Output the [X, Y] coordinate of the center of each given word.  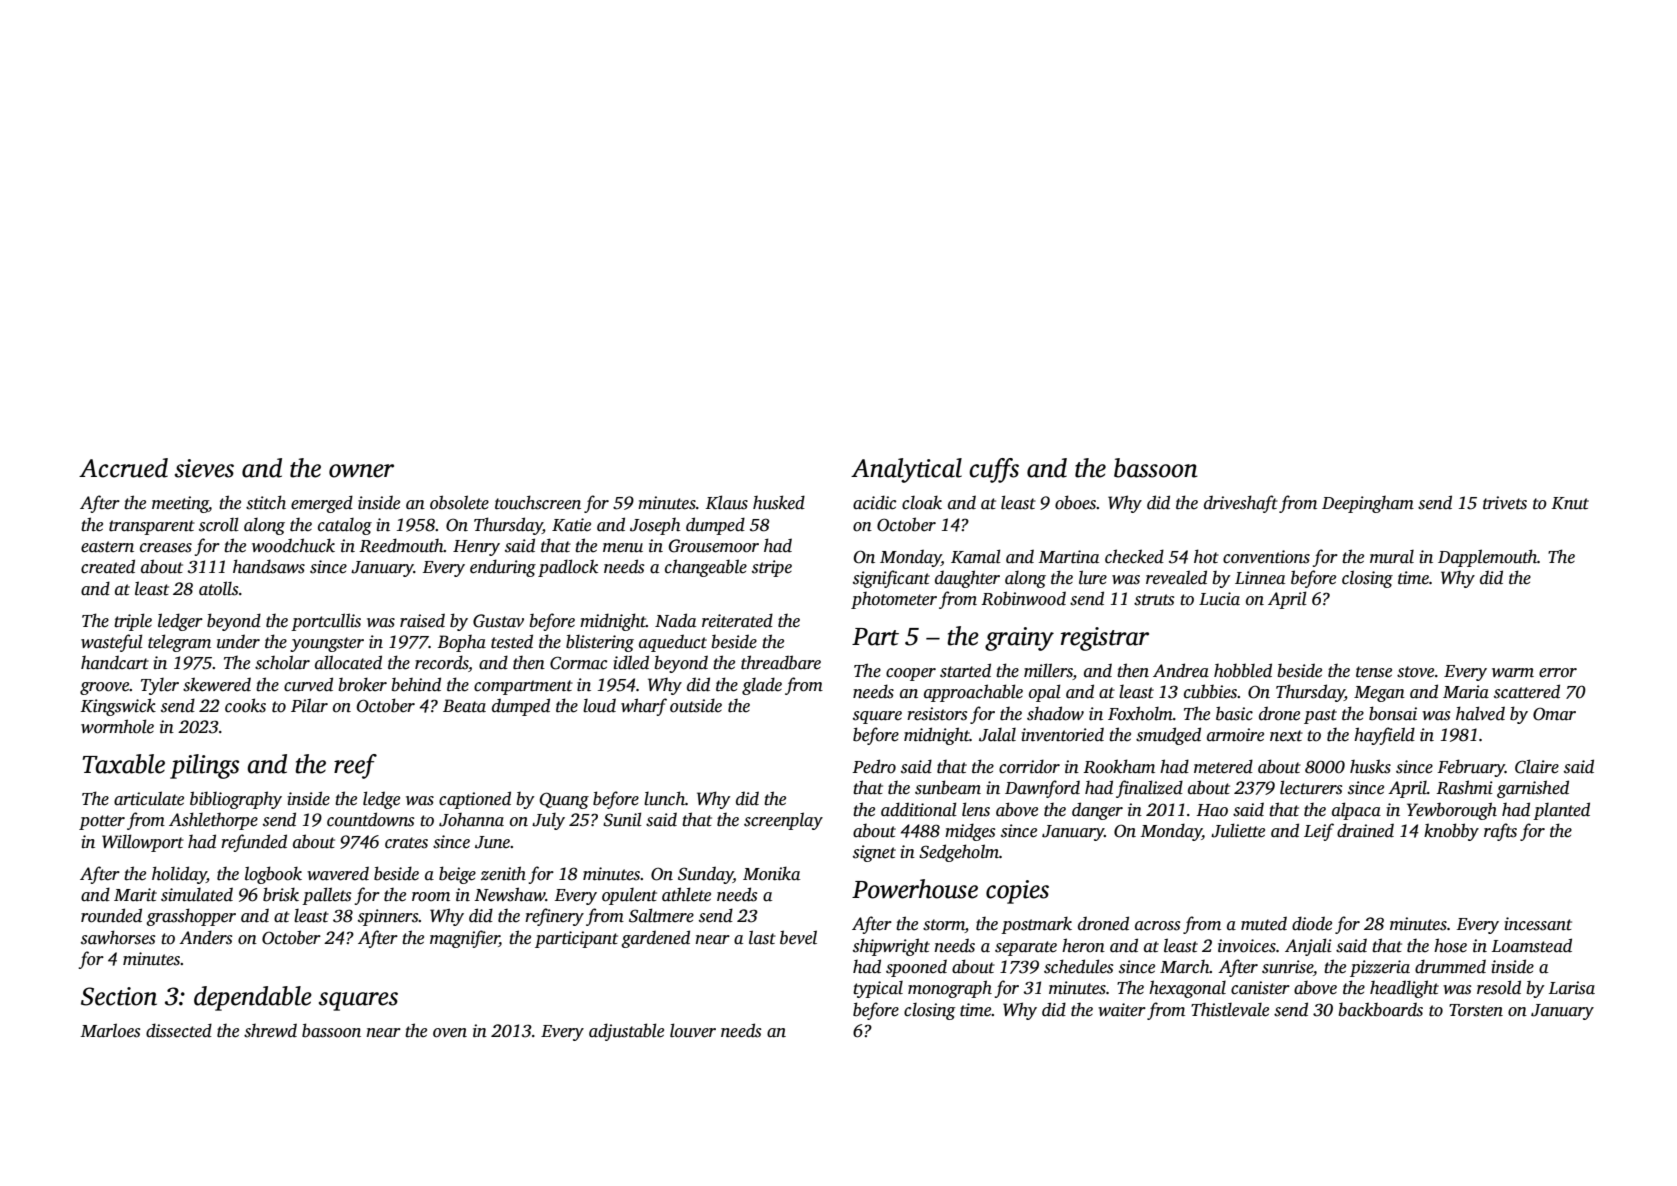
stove [1415, 672]
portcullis [326, 622]
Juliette [1238, 830]
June [492, 842]
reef [355, 766]
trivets [1505, 503]
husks [1370, 766]
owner [361, 471]
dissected [179, 1030]
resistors [937, 714]
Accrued [123, 468]
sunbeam [948, 787]
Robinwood [1023, 598]
